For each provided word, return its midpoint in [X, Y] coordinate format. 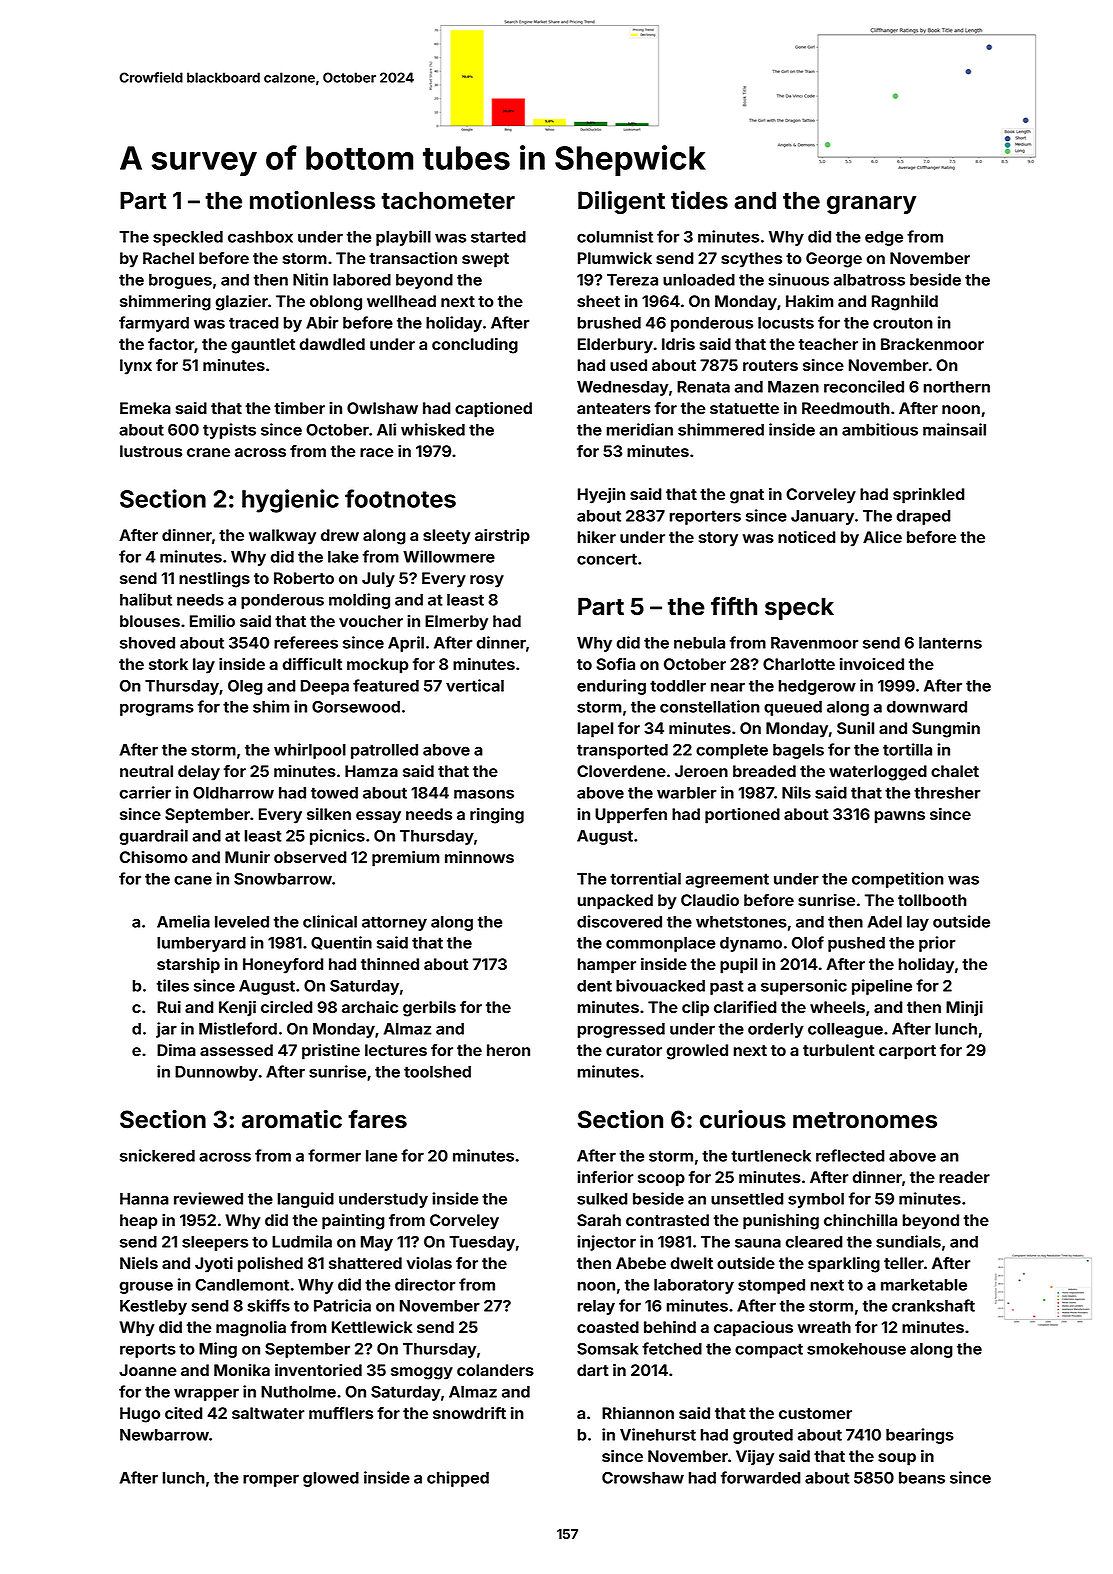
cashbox [260, 237]
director [425, 1284]
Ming [218, 1350]
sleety [447, 537]
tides [699, 200]
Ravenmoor [814, 643]
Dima [176, 1050]
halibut [146, 599]
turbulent [839, 1050]
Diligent [621, 202]
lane [381, 1156]
